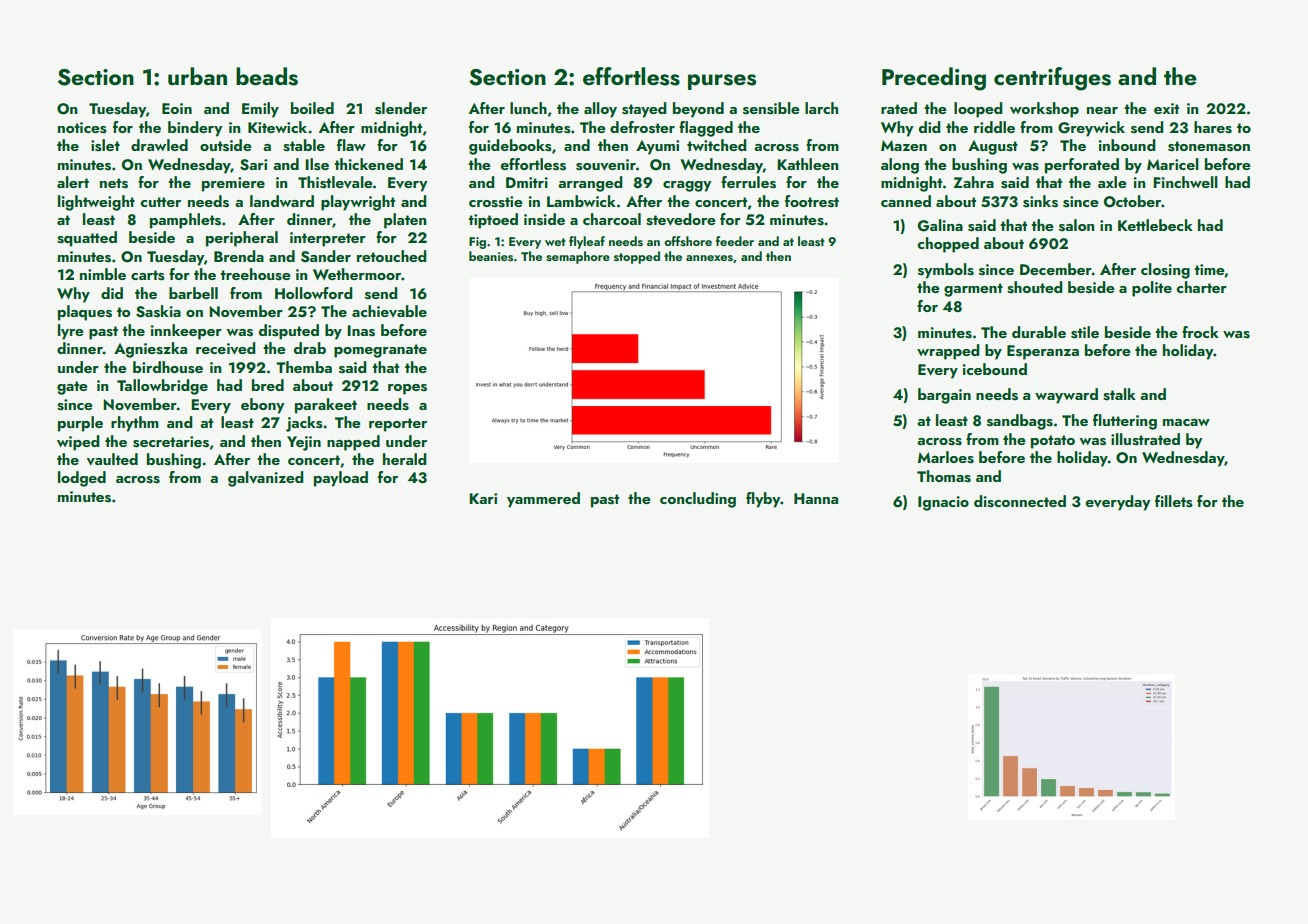  What do you see at coordinates (812, 201) in the document?
I see `footrest` at bounding box center [812, 201].
